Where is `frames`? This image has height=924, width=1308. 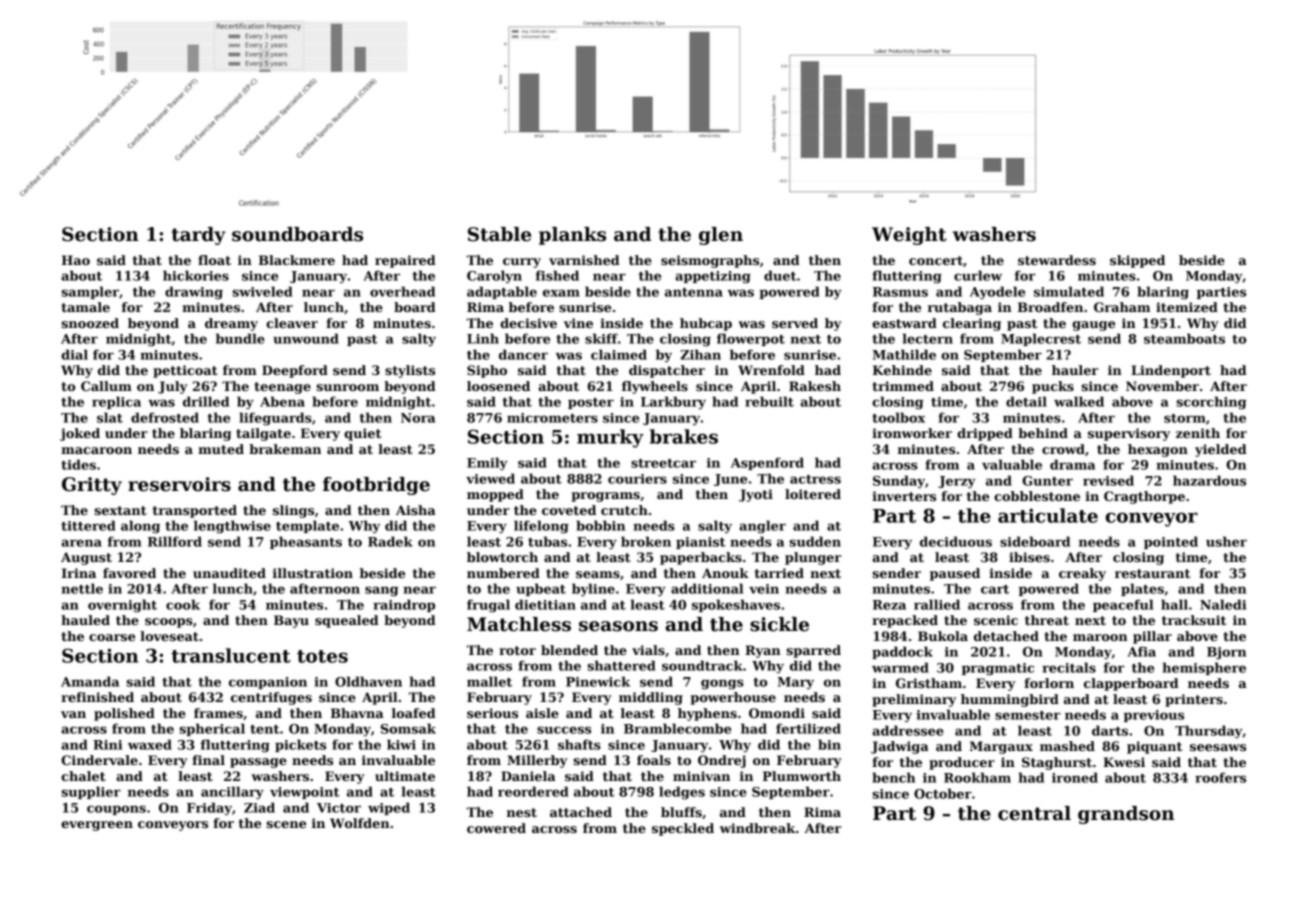 frames is located at coordinates (218, 713).
